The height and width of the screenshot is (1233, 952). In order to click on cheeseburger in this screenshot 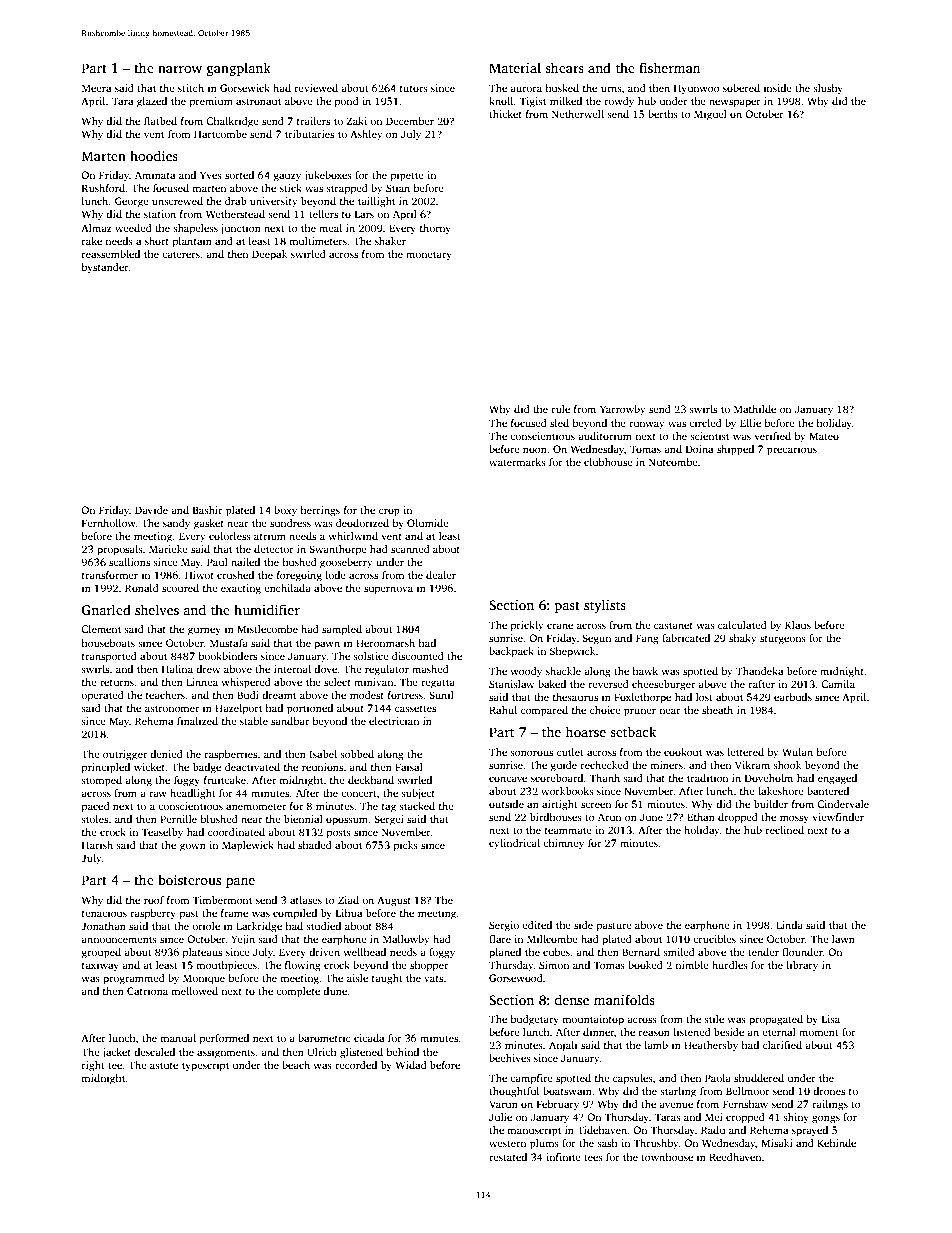, I will do `click(663, 685)`.
